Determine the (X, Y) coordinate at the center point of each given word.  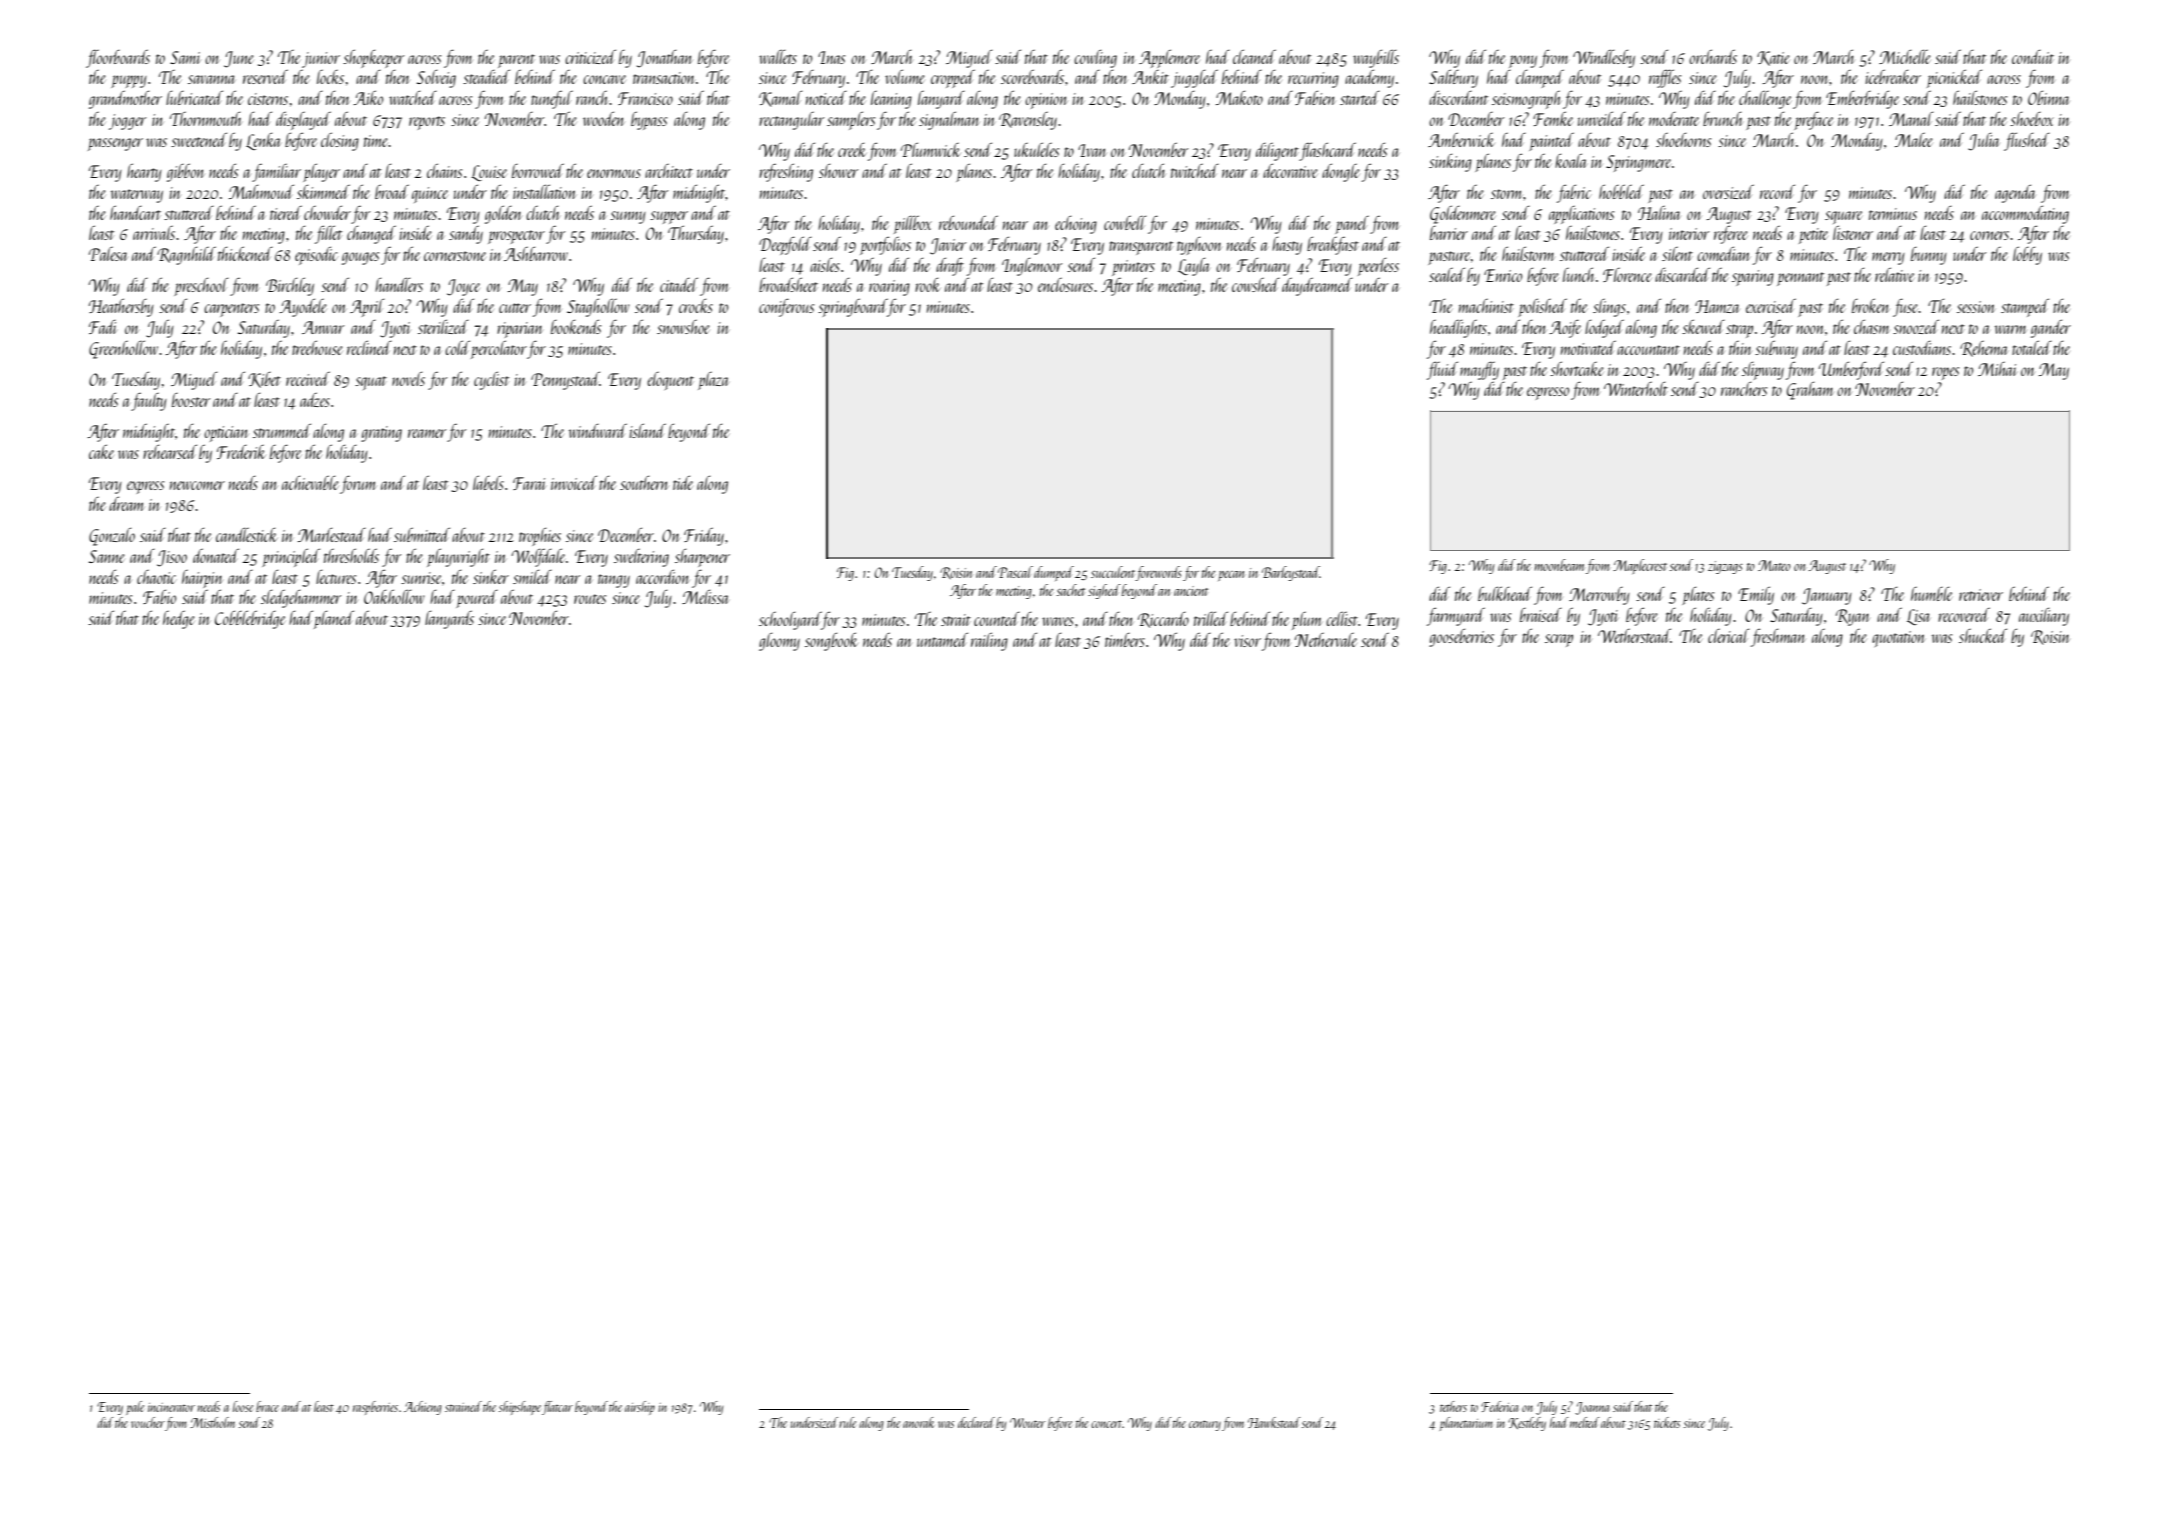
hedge (179, 619)
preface (1813, 120)
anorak (918, 1422)
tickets (1667, 1422)
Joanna (1592, 1408)
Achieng (423, 1408)
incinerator (171, 1407)
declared (976, 1422)
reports (427, 123)
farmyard (1456, 616)
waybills (1376, 58)
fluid (1442, 370)
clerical (1729, 636)
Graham (1810, 391)
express (145, 487)
